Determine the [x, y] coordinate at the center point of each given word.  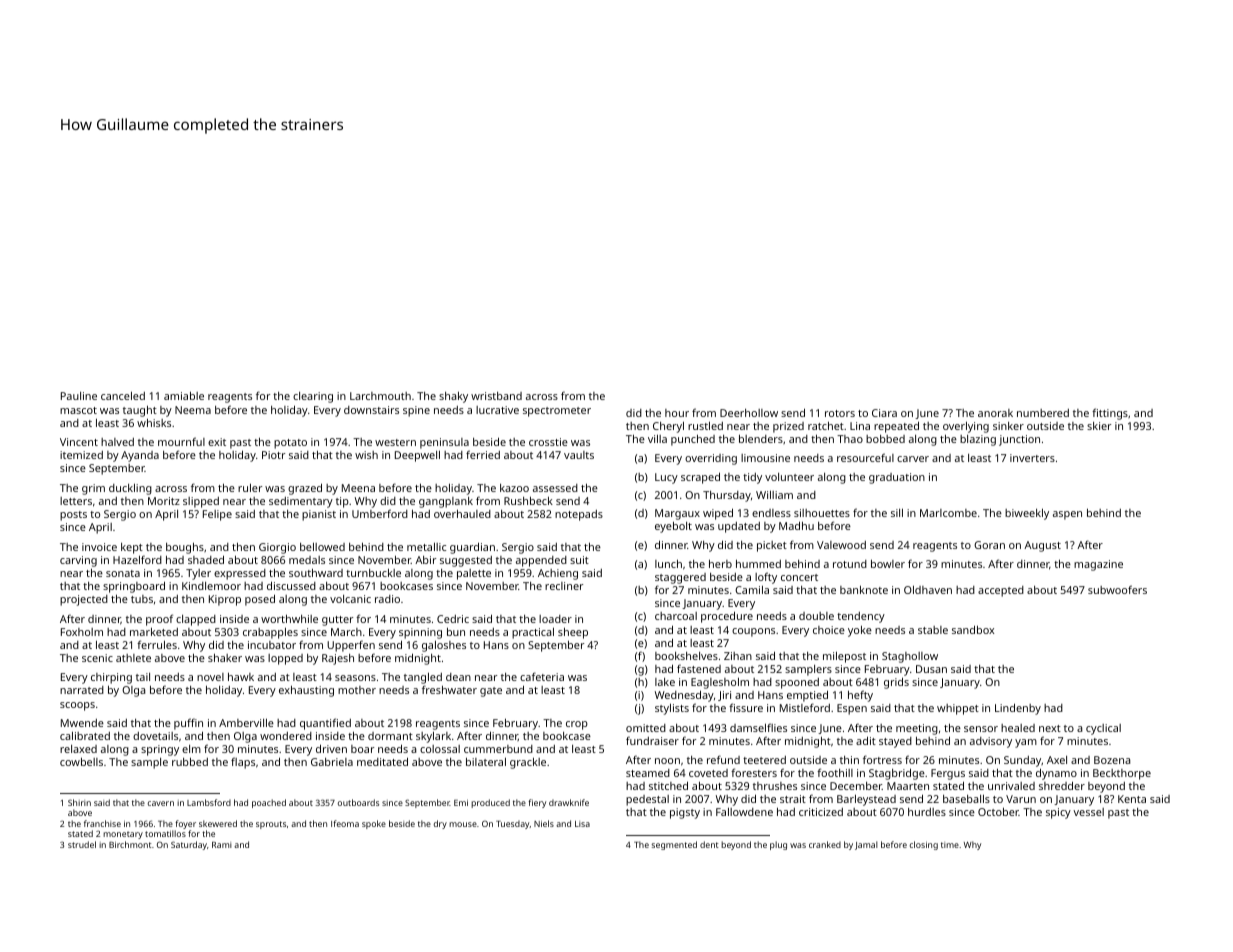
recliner [564, 586]
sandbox [973, 629]
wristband [496, 396]
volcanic [350, 599]
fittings [1110, 414]
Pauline [79, 396]
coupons [753, 632]
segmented [674, 845]
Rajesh [338, 659]
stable [933, 630]
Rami [222, 845]
